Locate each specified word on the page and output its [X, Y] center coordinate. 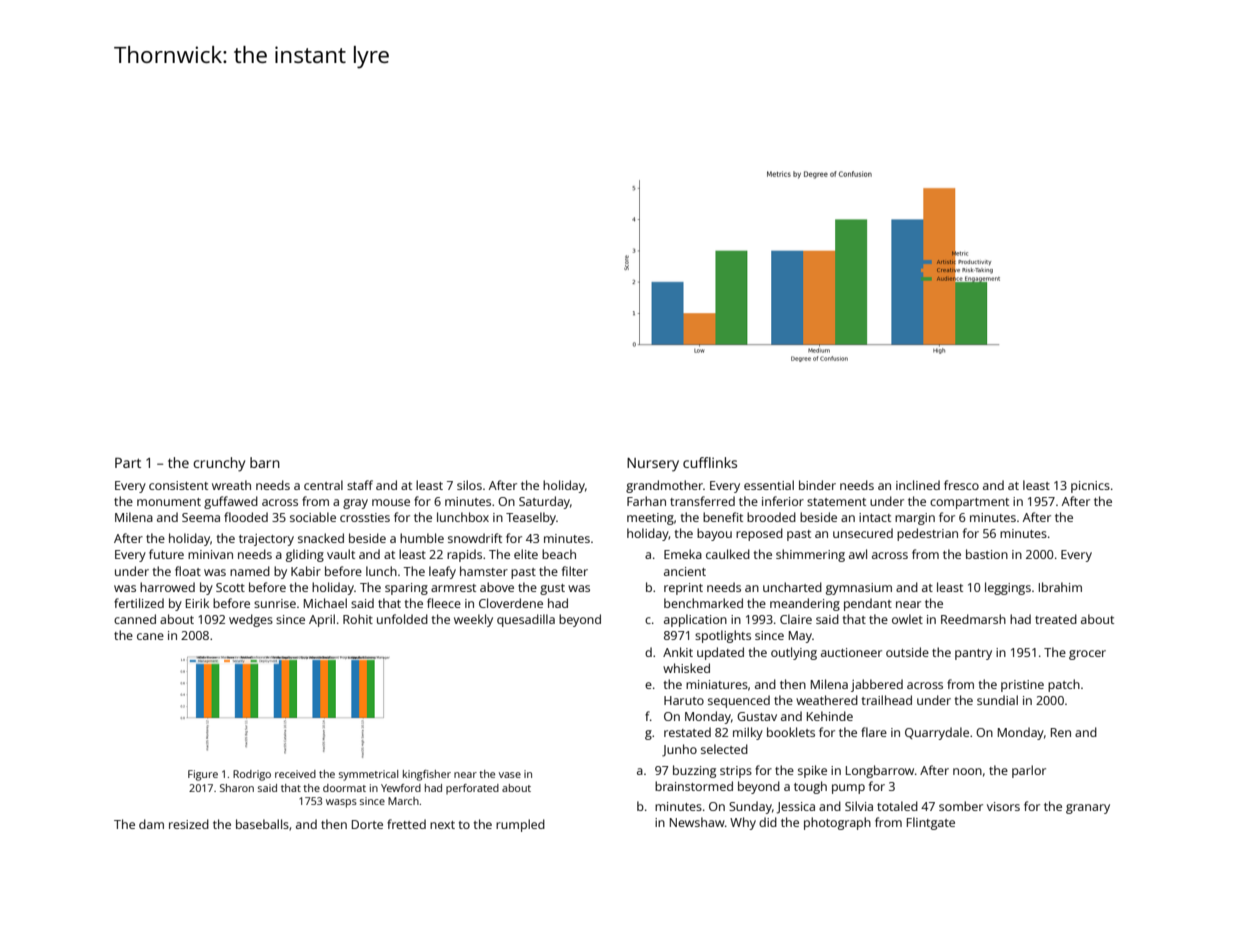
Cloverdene [511, 603]
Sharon [237, 788]
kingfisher [427, 775]
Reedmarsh [973, 619]
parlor [1029, 771]
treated [1056, 619]
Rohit [358, 619]
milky [748, 733]
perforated [472, 789]
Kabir [306, 571]
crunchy [219, 464]
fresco [961, 485]
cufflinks [710, 462]
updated [720, 653]
